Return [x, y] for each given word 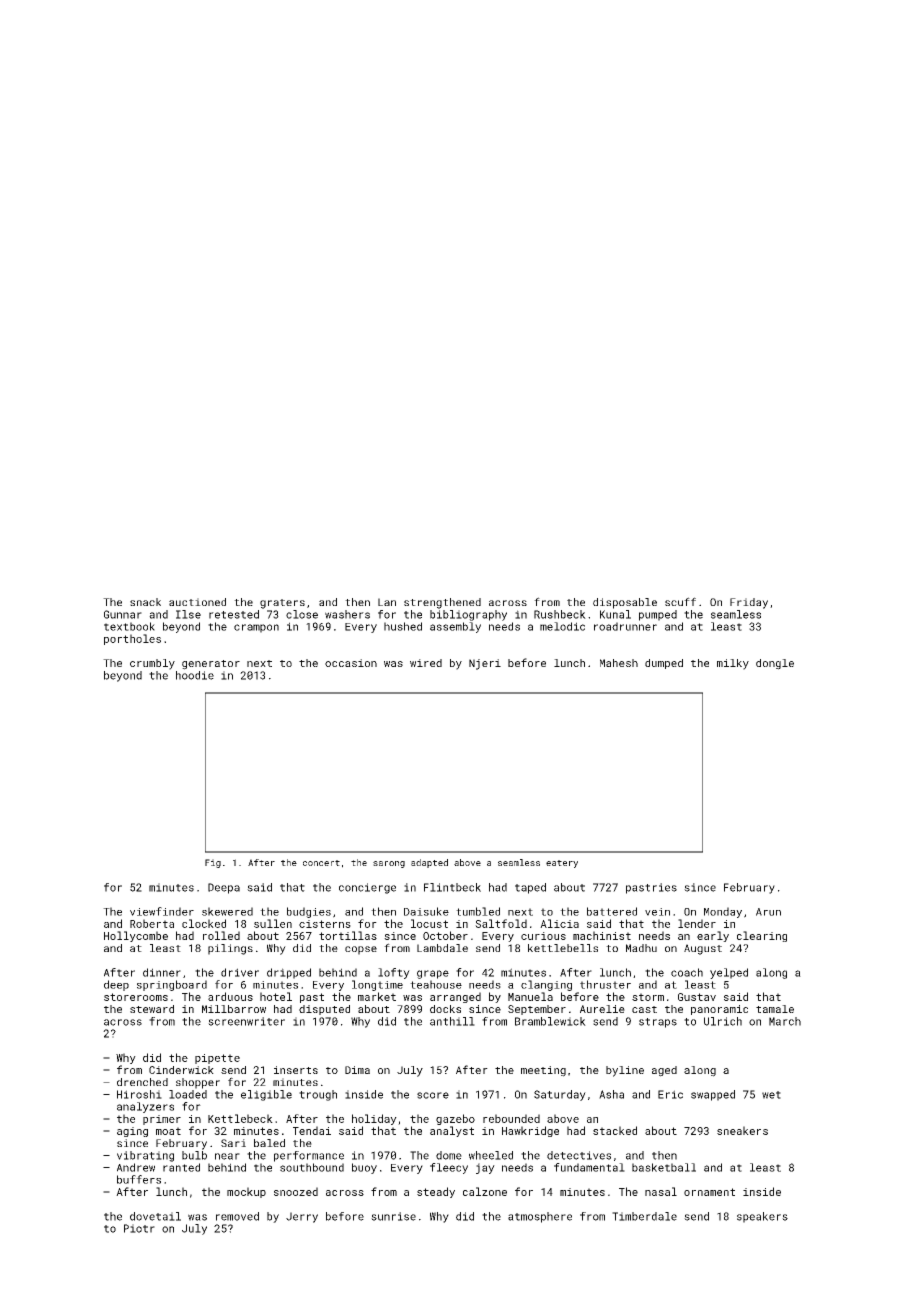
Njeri [485, 664]
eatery [562, 864]
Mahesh [619, 663]
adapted [429, 863]
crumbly [152, 664]
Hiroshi [139, 1094]
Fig [213, 863]
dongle [775, 664]
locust [429, 923]
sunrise [393, 1216]
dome [449, 1155]
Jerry [302, 1217]
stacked [615, 1130]
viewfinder [162, 911]
